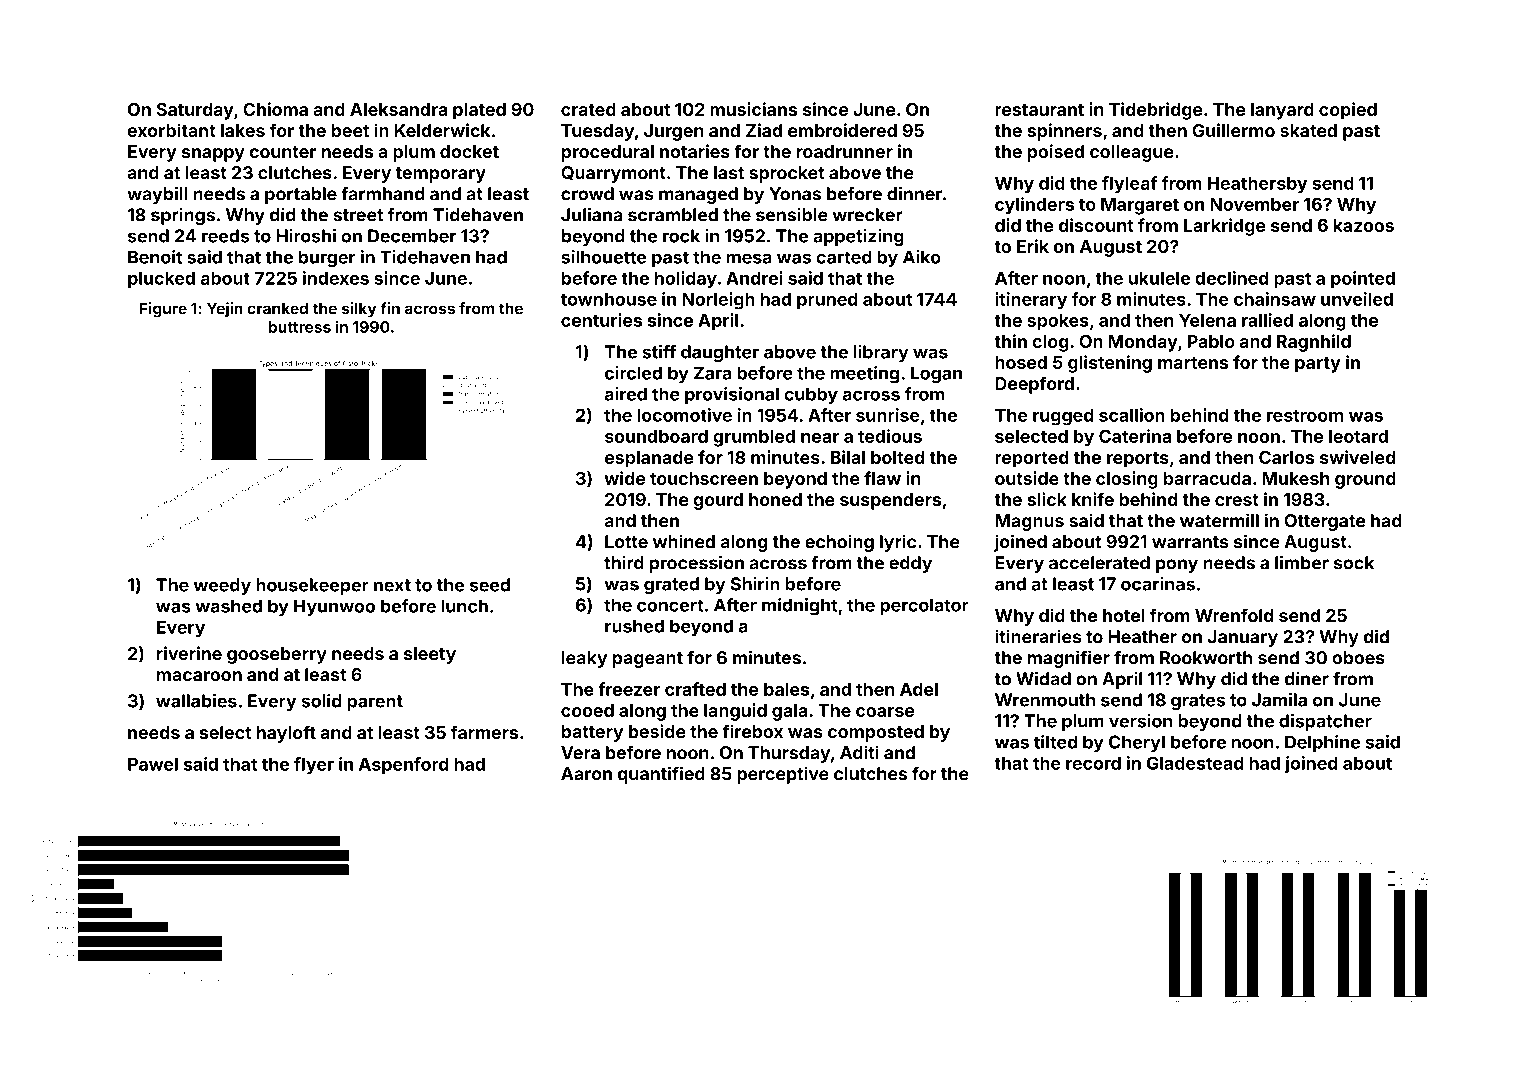  What do you see at coordinates (286, 734) in the image?
I see `hayloft` at bounding box center [286, 734].
